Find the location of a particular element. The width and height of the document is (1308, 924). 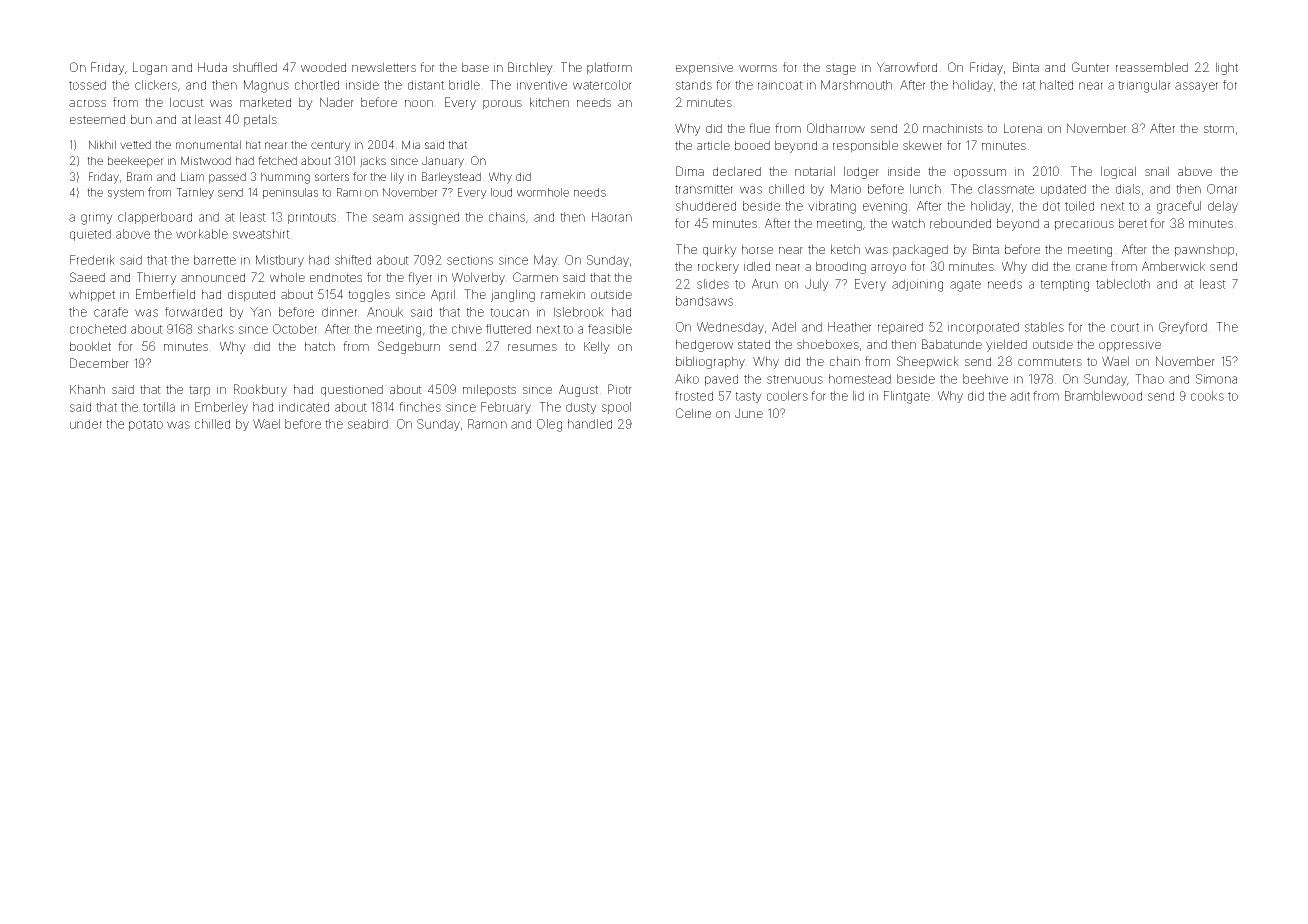

Ramon is located at coordinates (487, 424).
